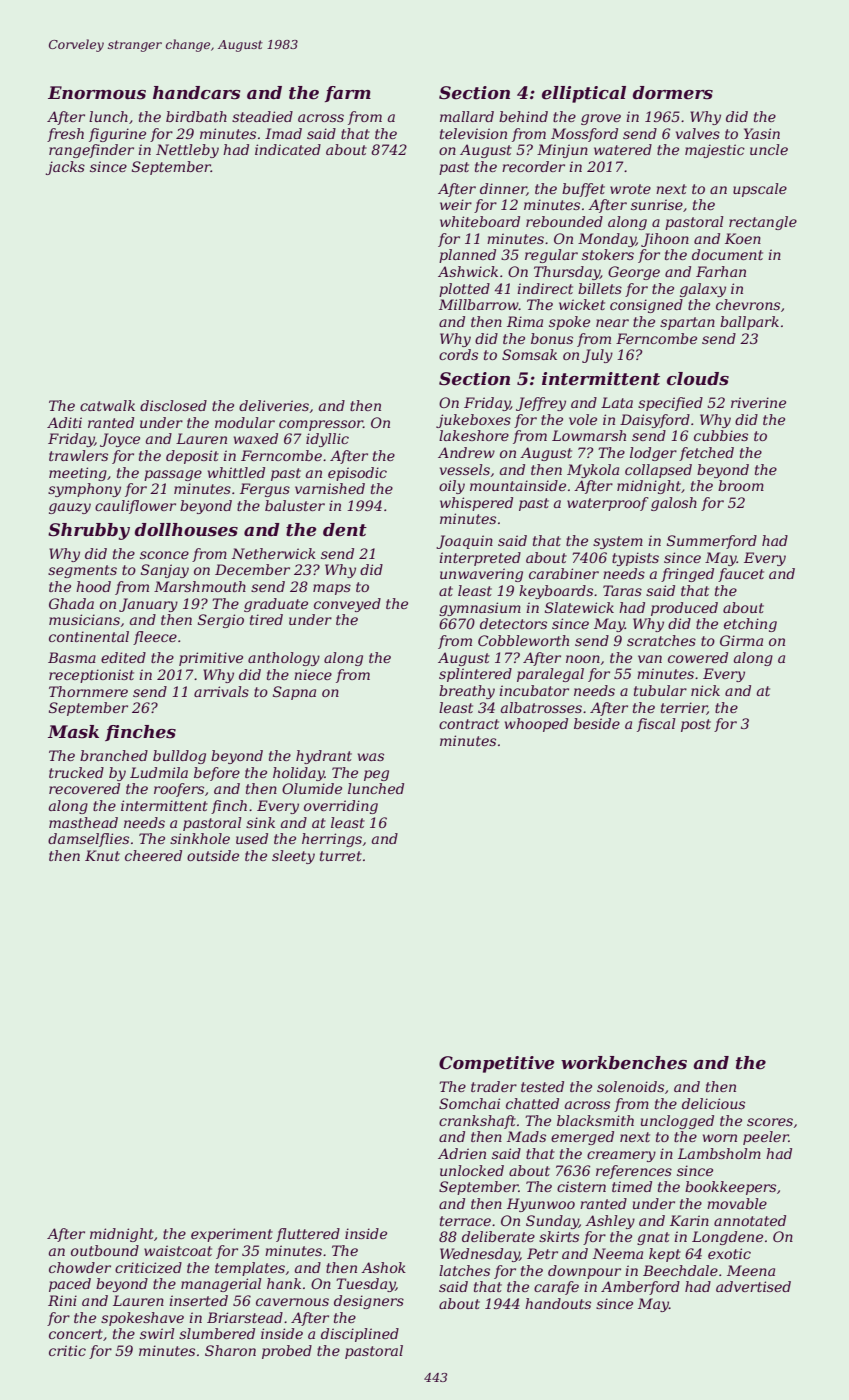  I want to click on plotted, so click(464, 290).
